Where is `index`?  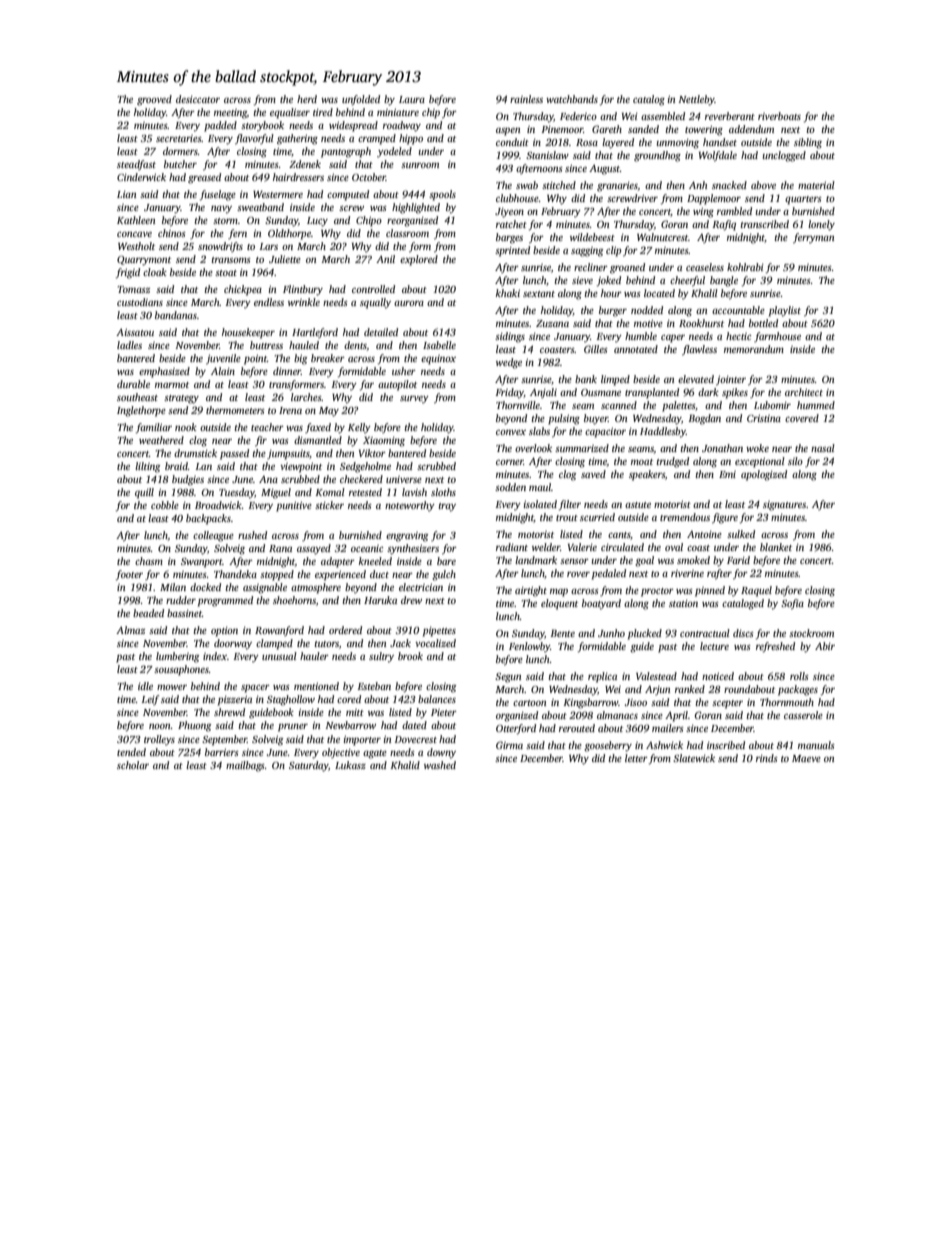
index is located at coordinates (215, 656).
